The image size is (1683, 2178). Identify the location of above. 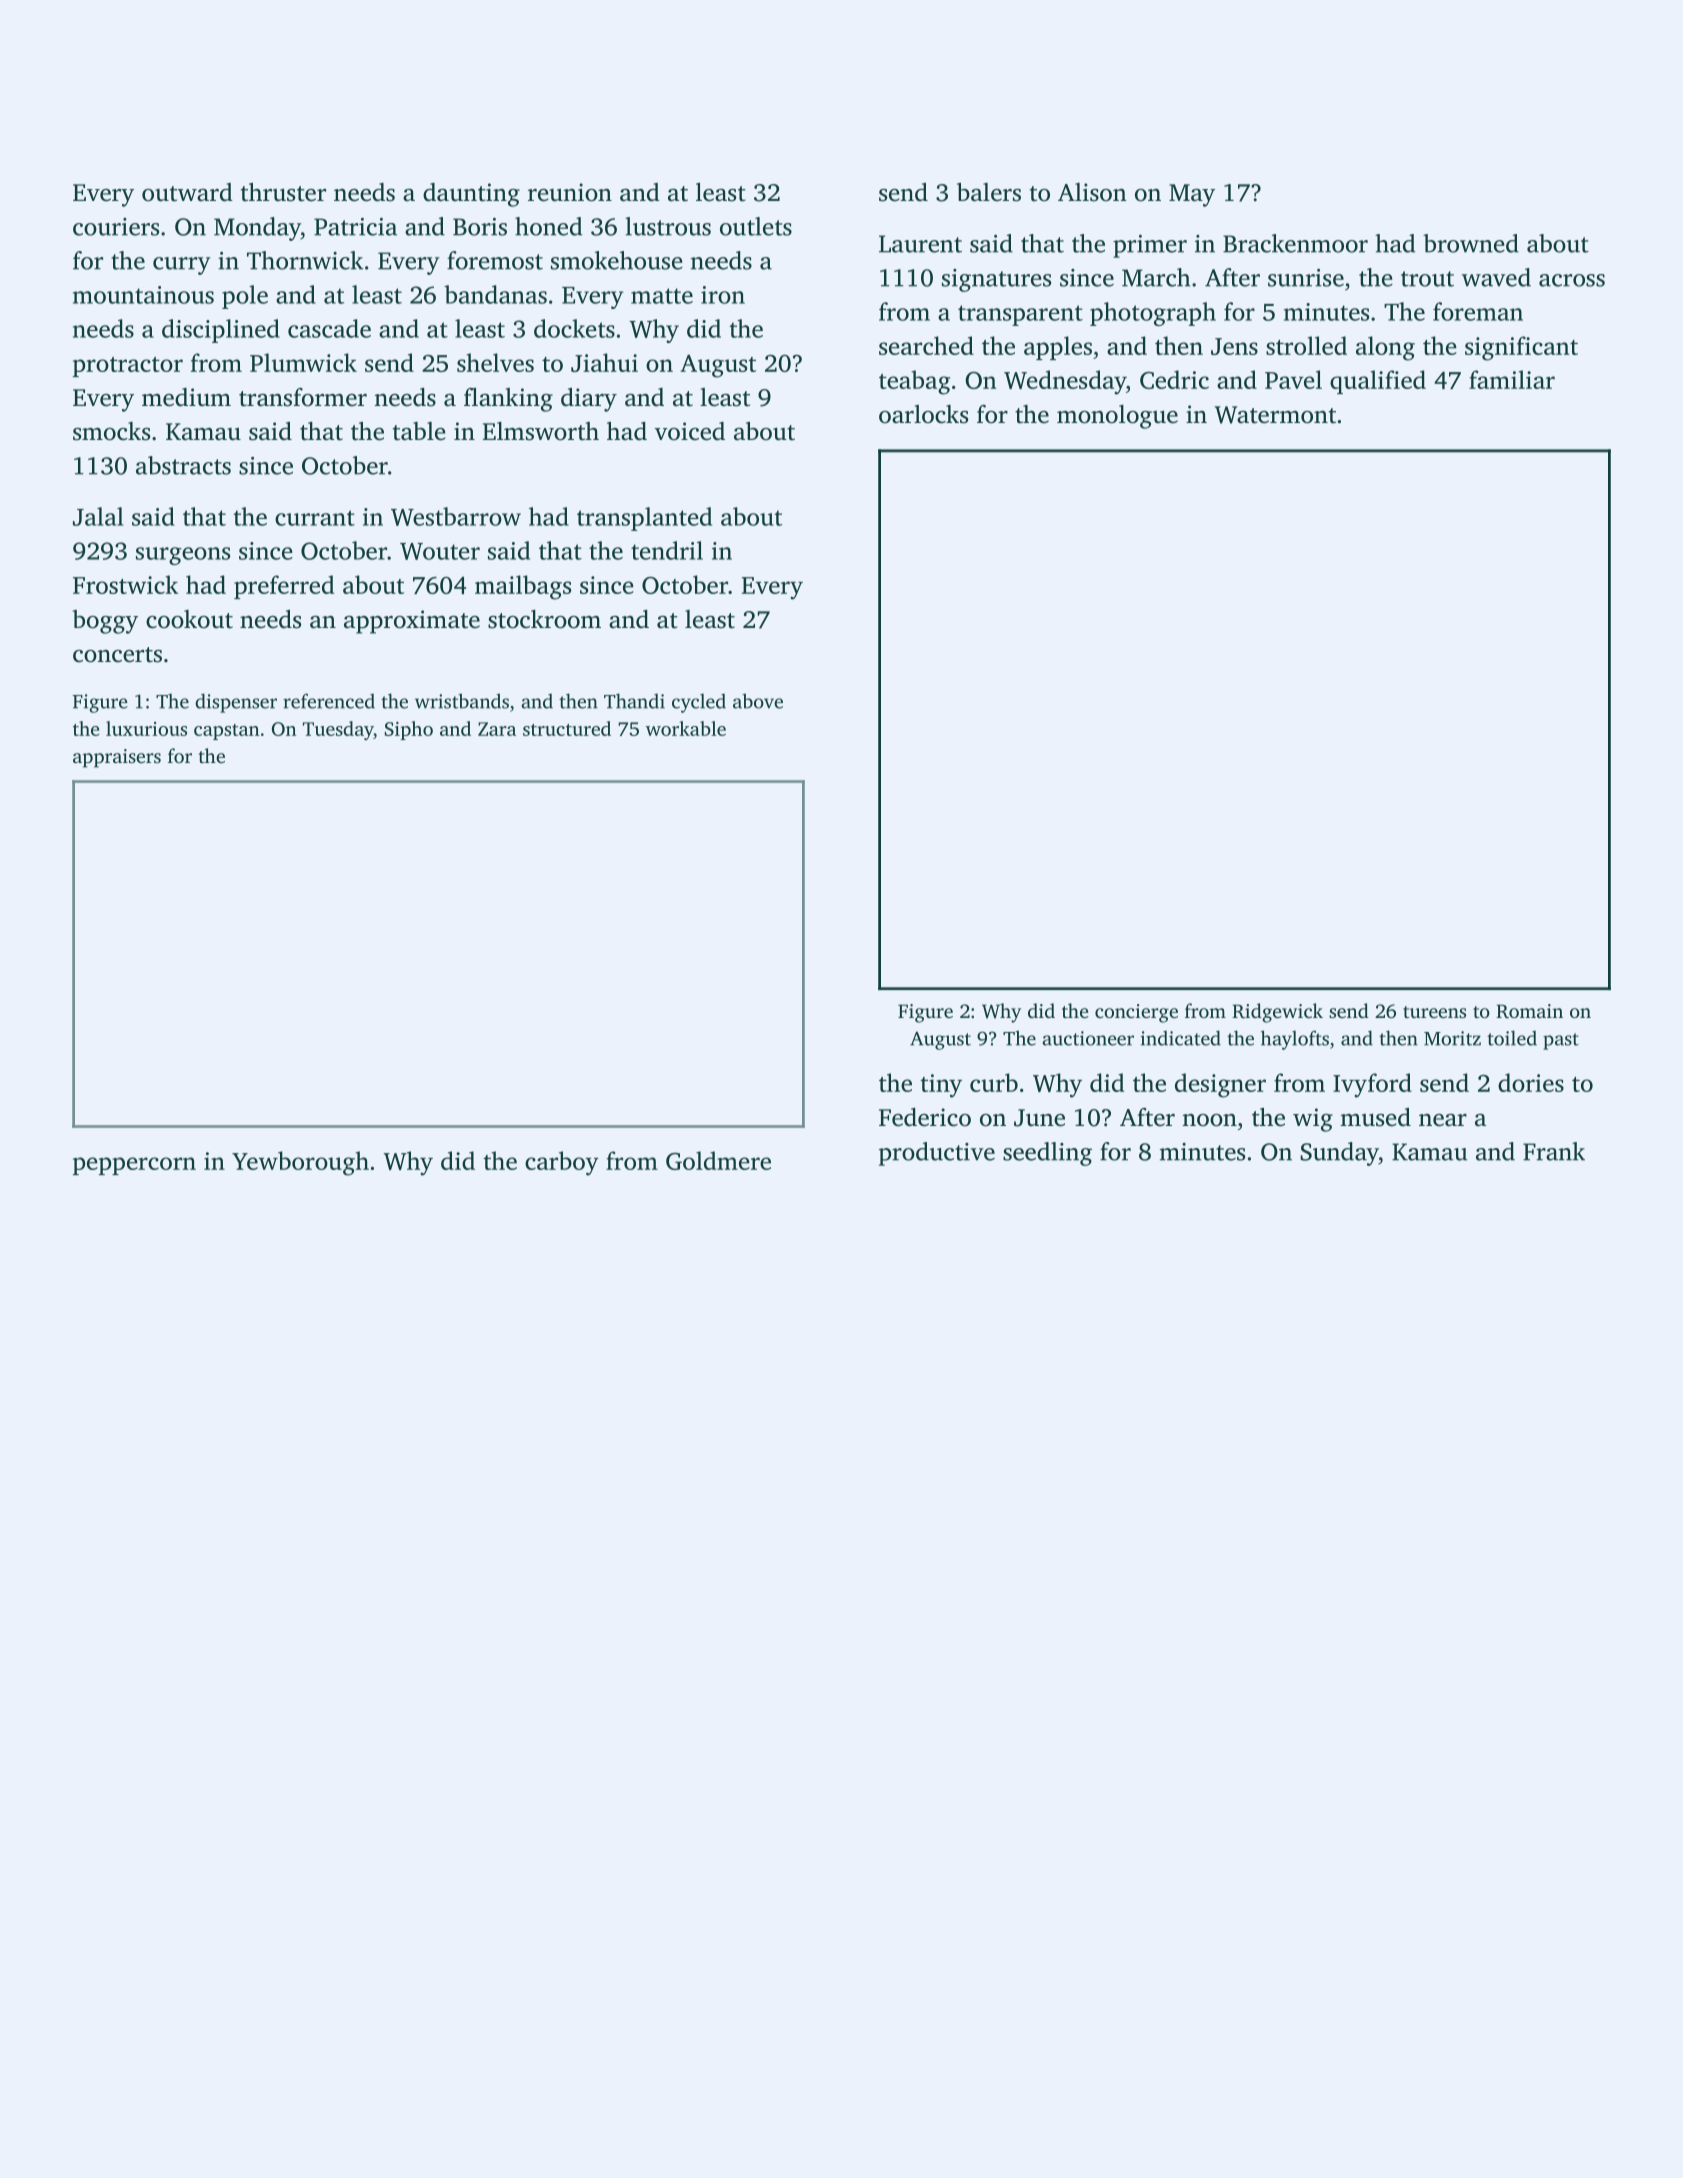
(758, 701).
